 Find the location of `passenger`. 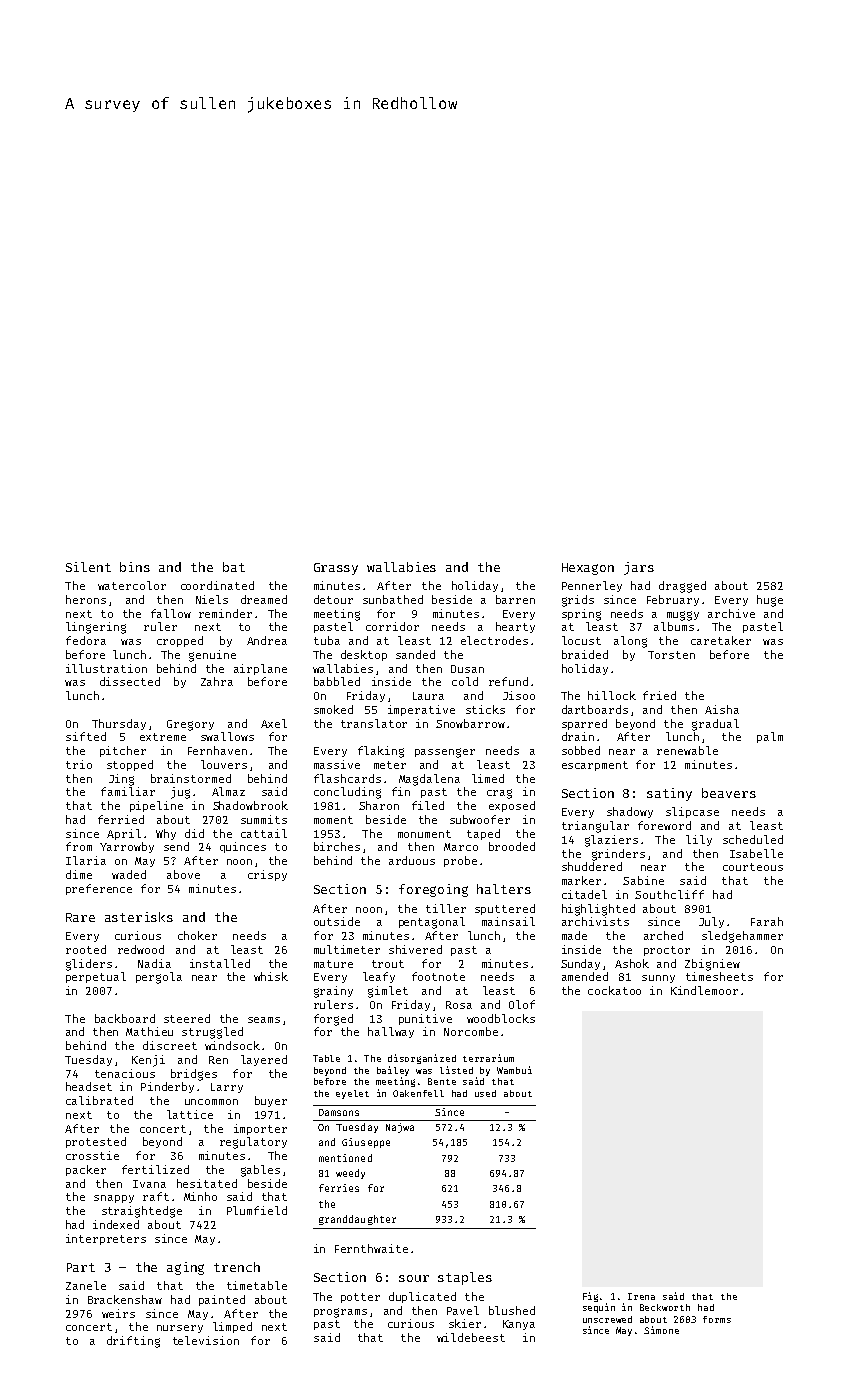

passenger is located at coordinates (445, 753).
